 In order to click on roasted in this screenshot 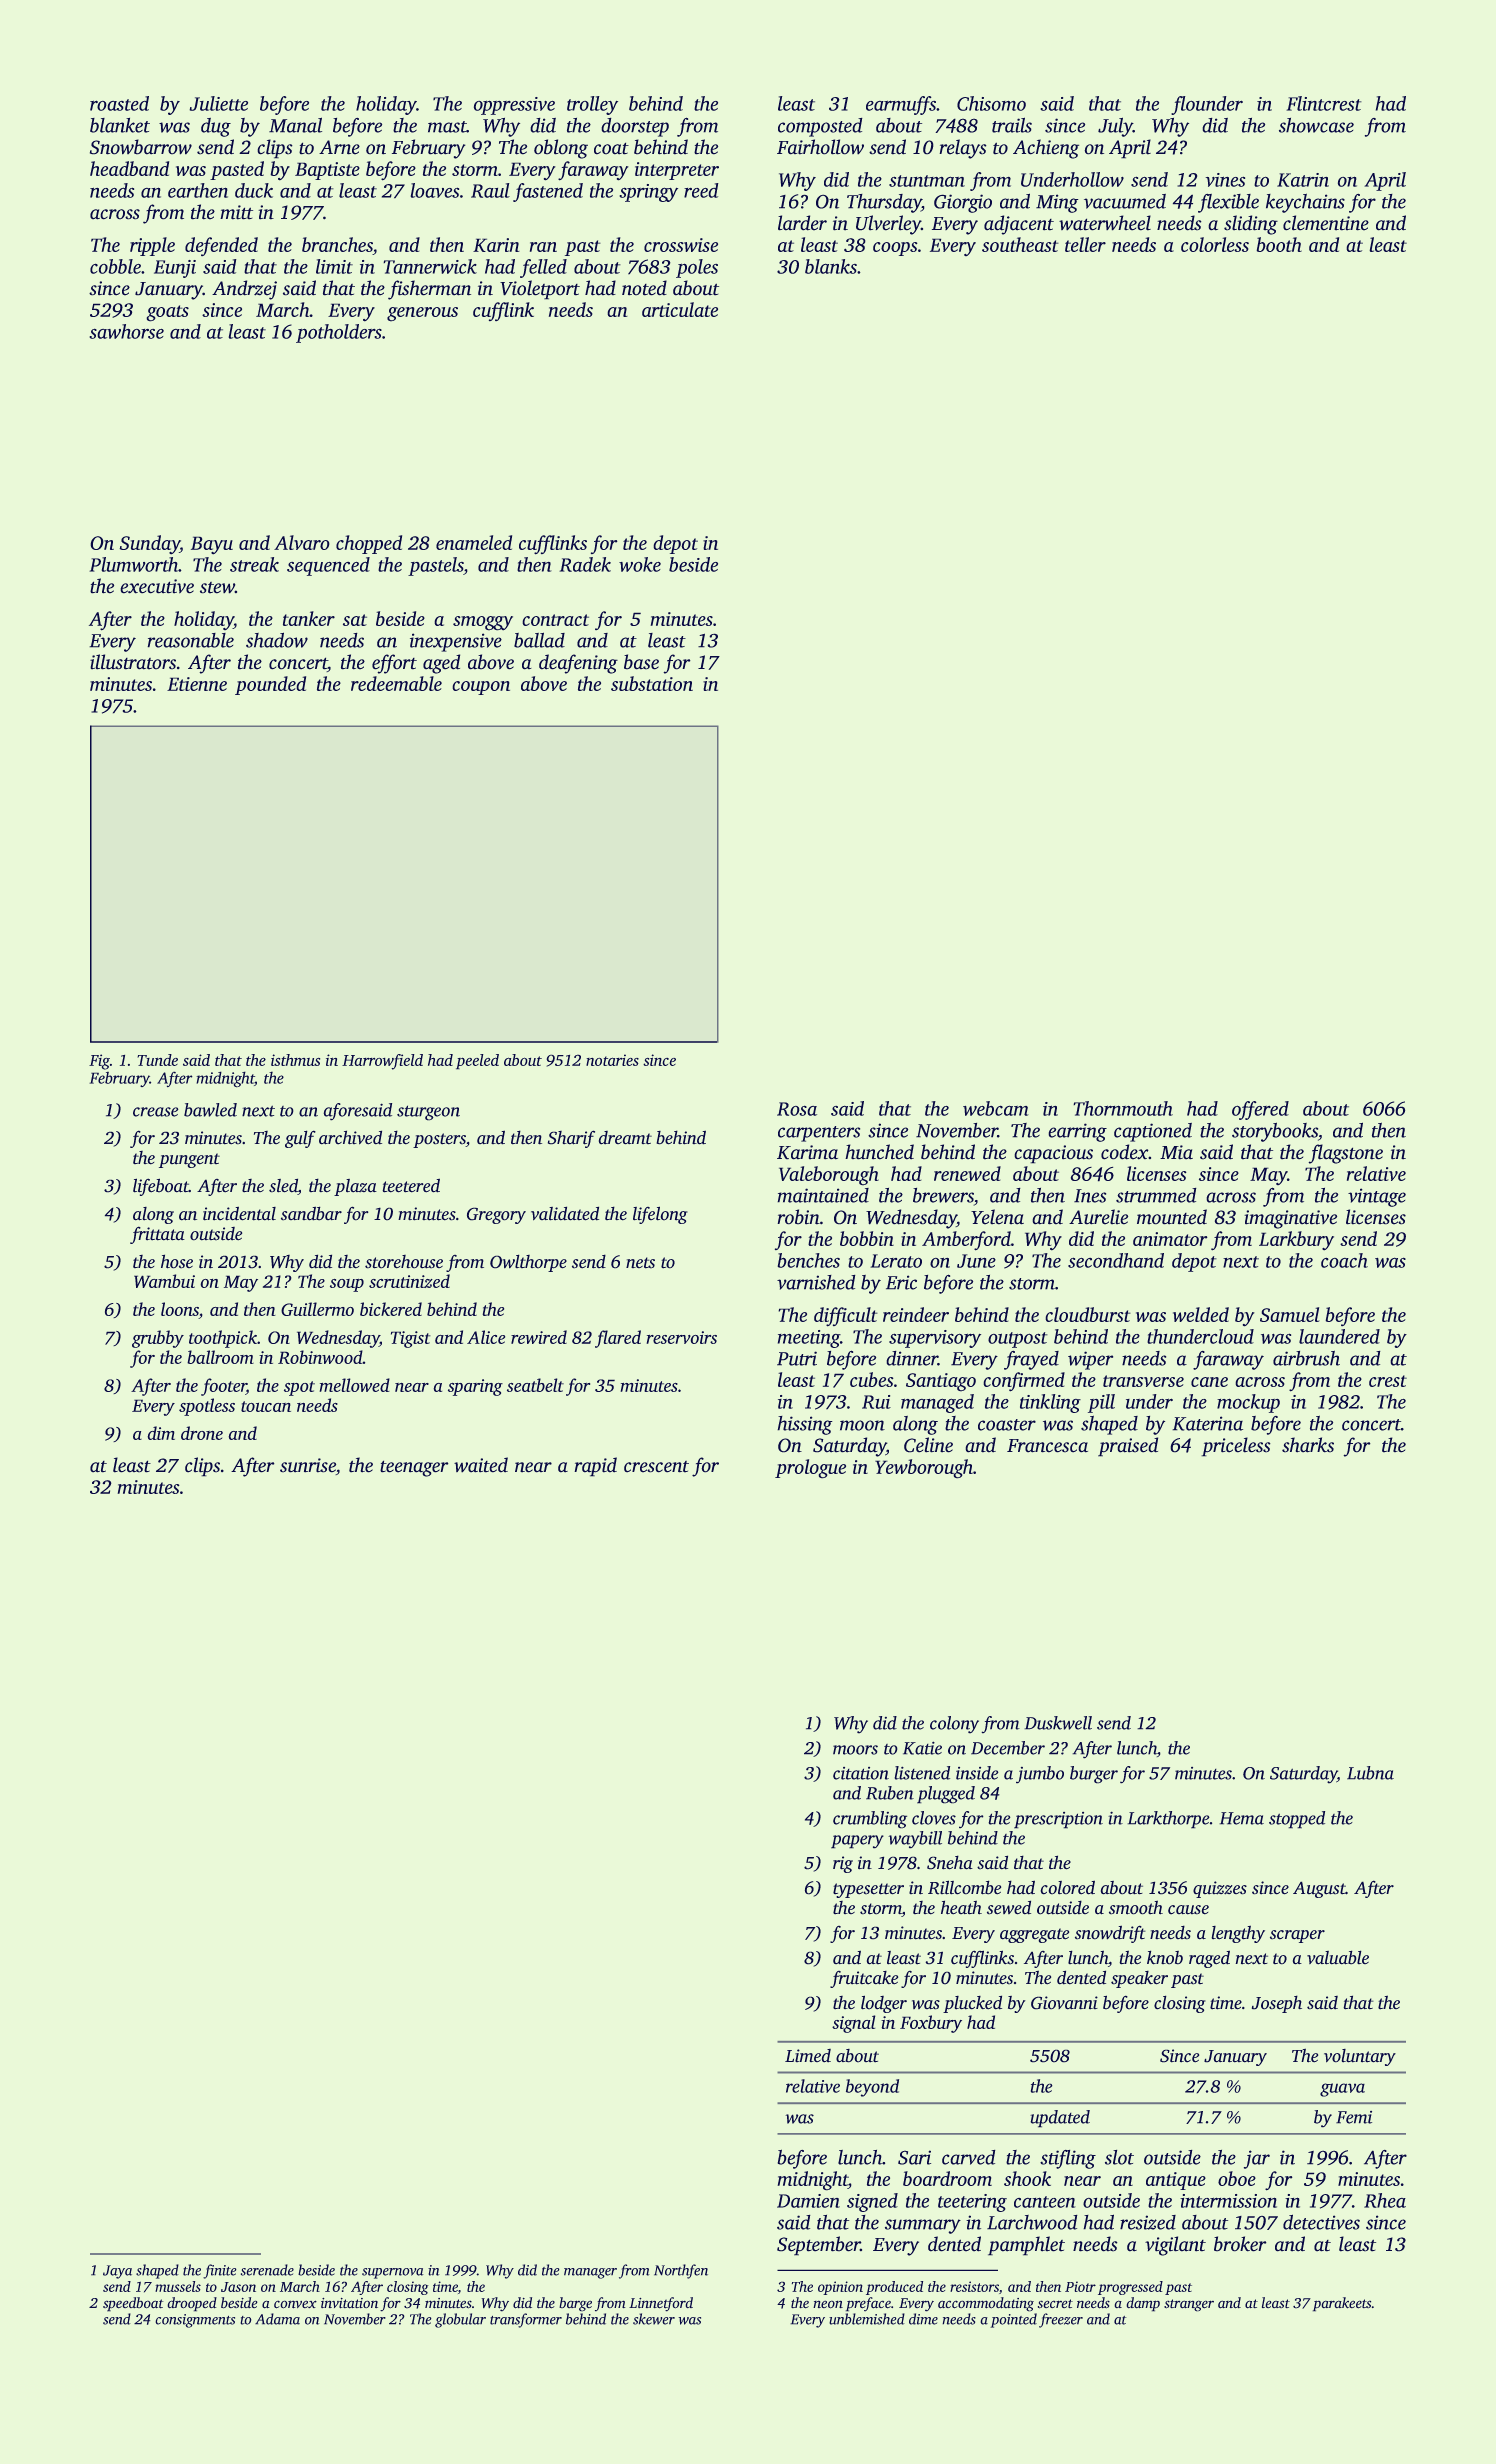, I will do `click(119, 103)`.
